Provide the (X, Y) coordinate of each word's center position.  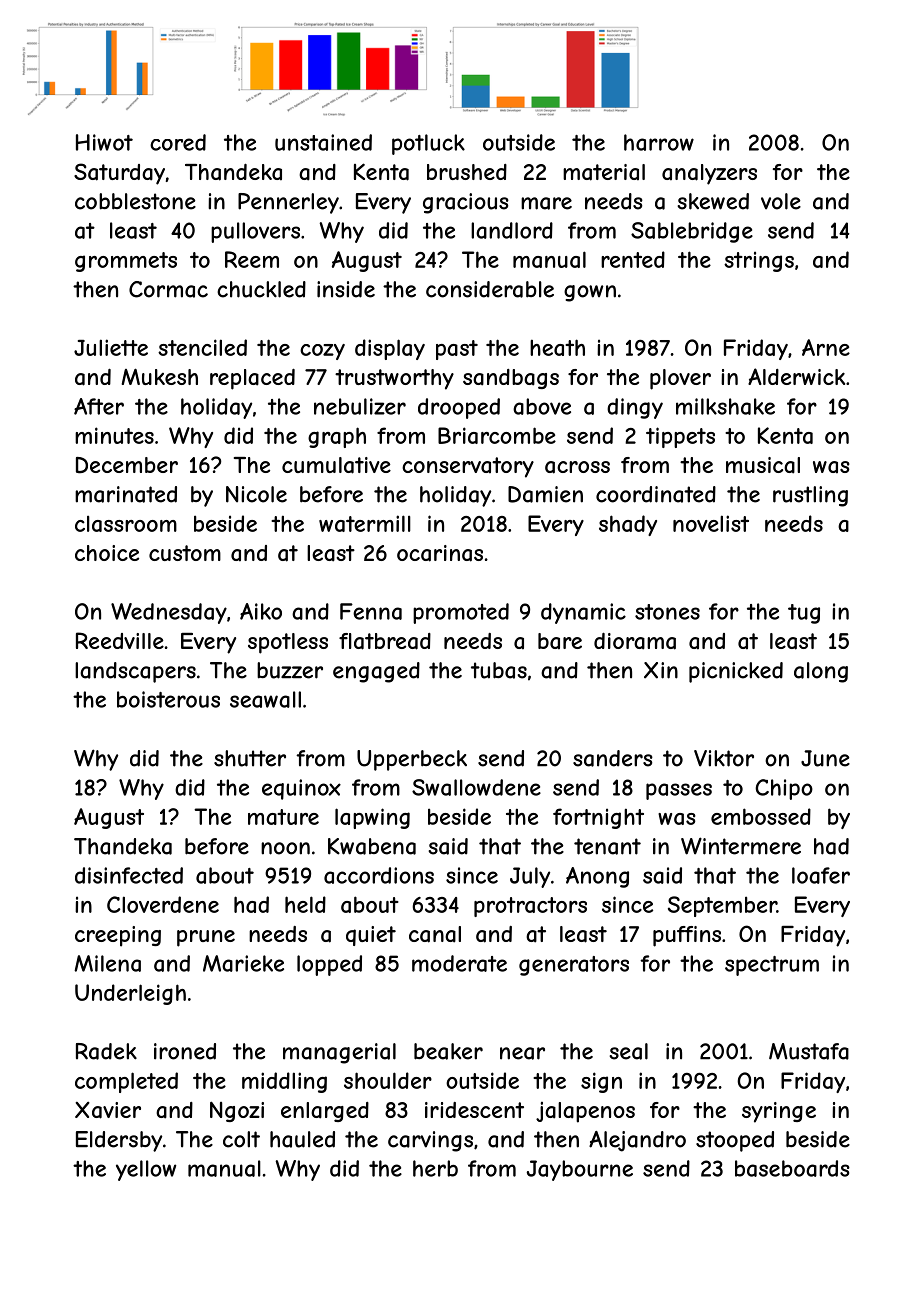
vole (781, 201)
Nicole (256, 494)
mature (283, 817)
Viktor (724, 758)
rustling (810, 496)
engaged (376, 672)
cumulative (336, 465)
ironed (185, 1051)
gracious (466, 203)
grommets (126, 262)
